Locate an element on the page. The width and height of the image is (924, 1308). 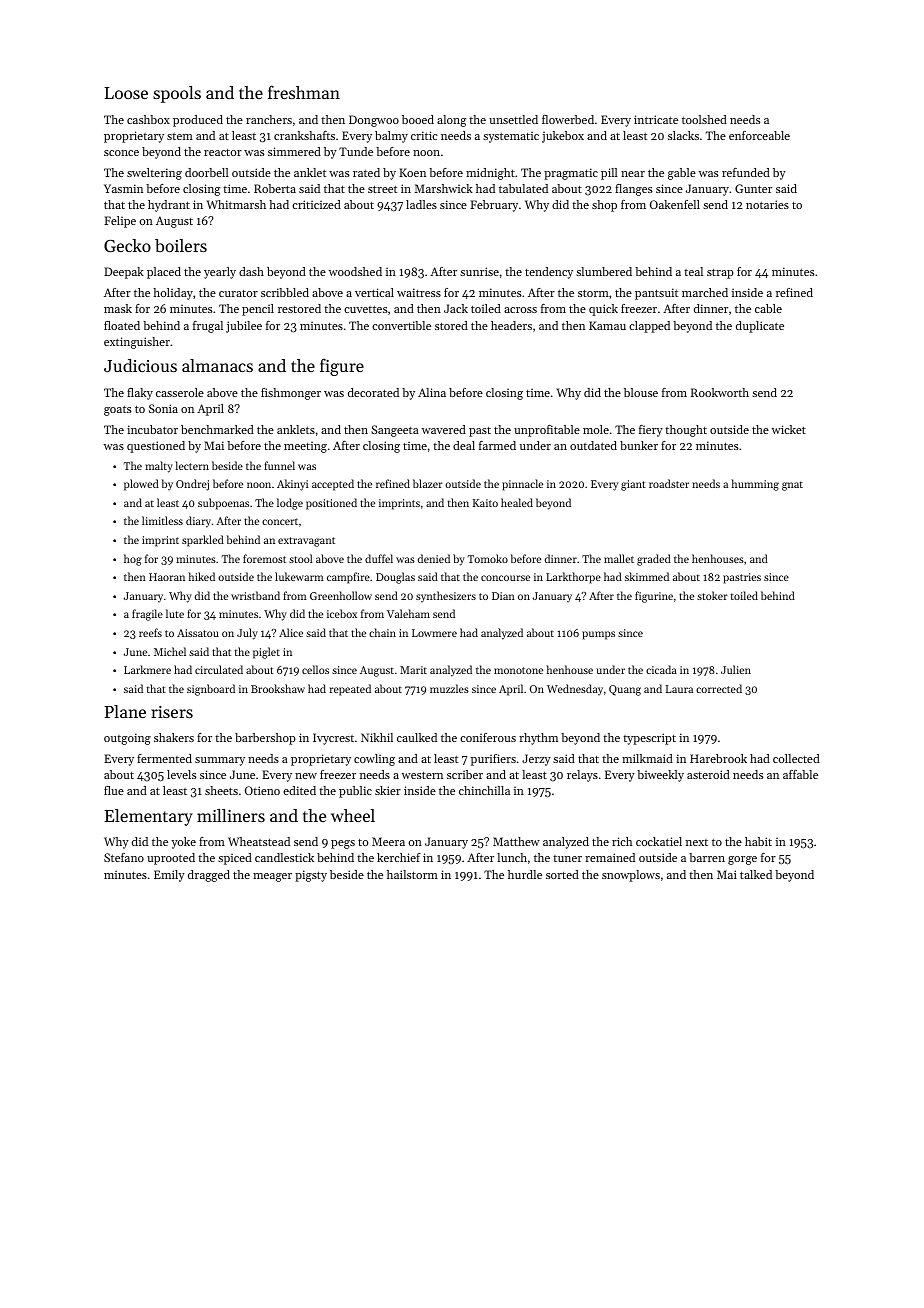
thought is located at coordinates (686, 431).
